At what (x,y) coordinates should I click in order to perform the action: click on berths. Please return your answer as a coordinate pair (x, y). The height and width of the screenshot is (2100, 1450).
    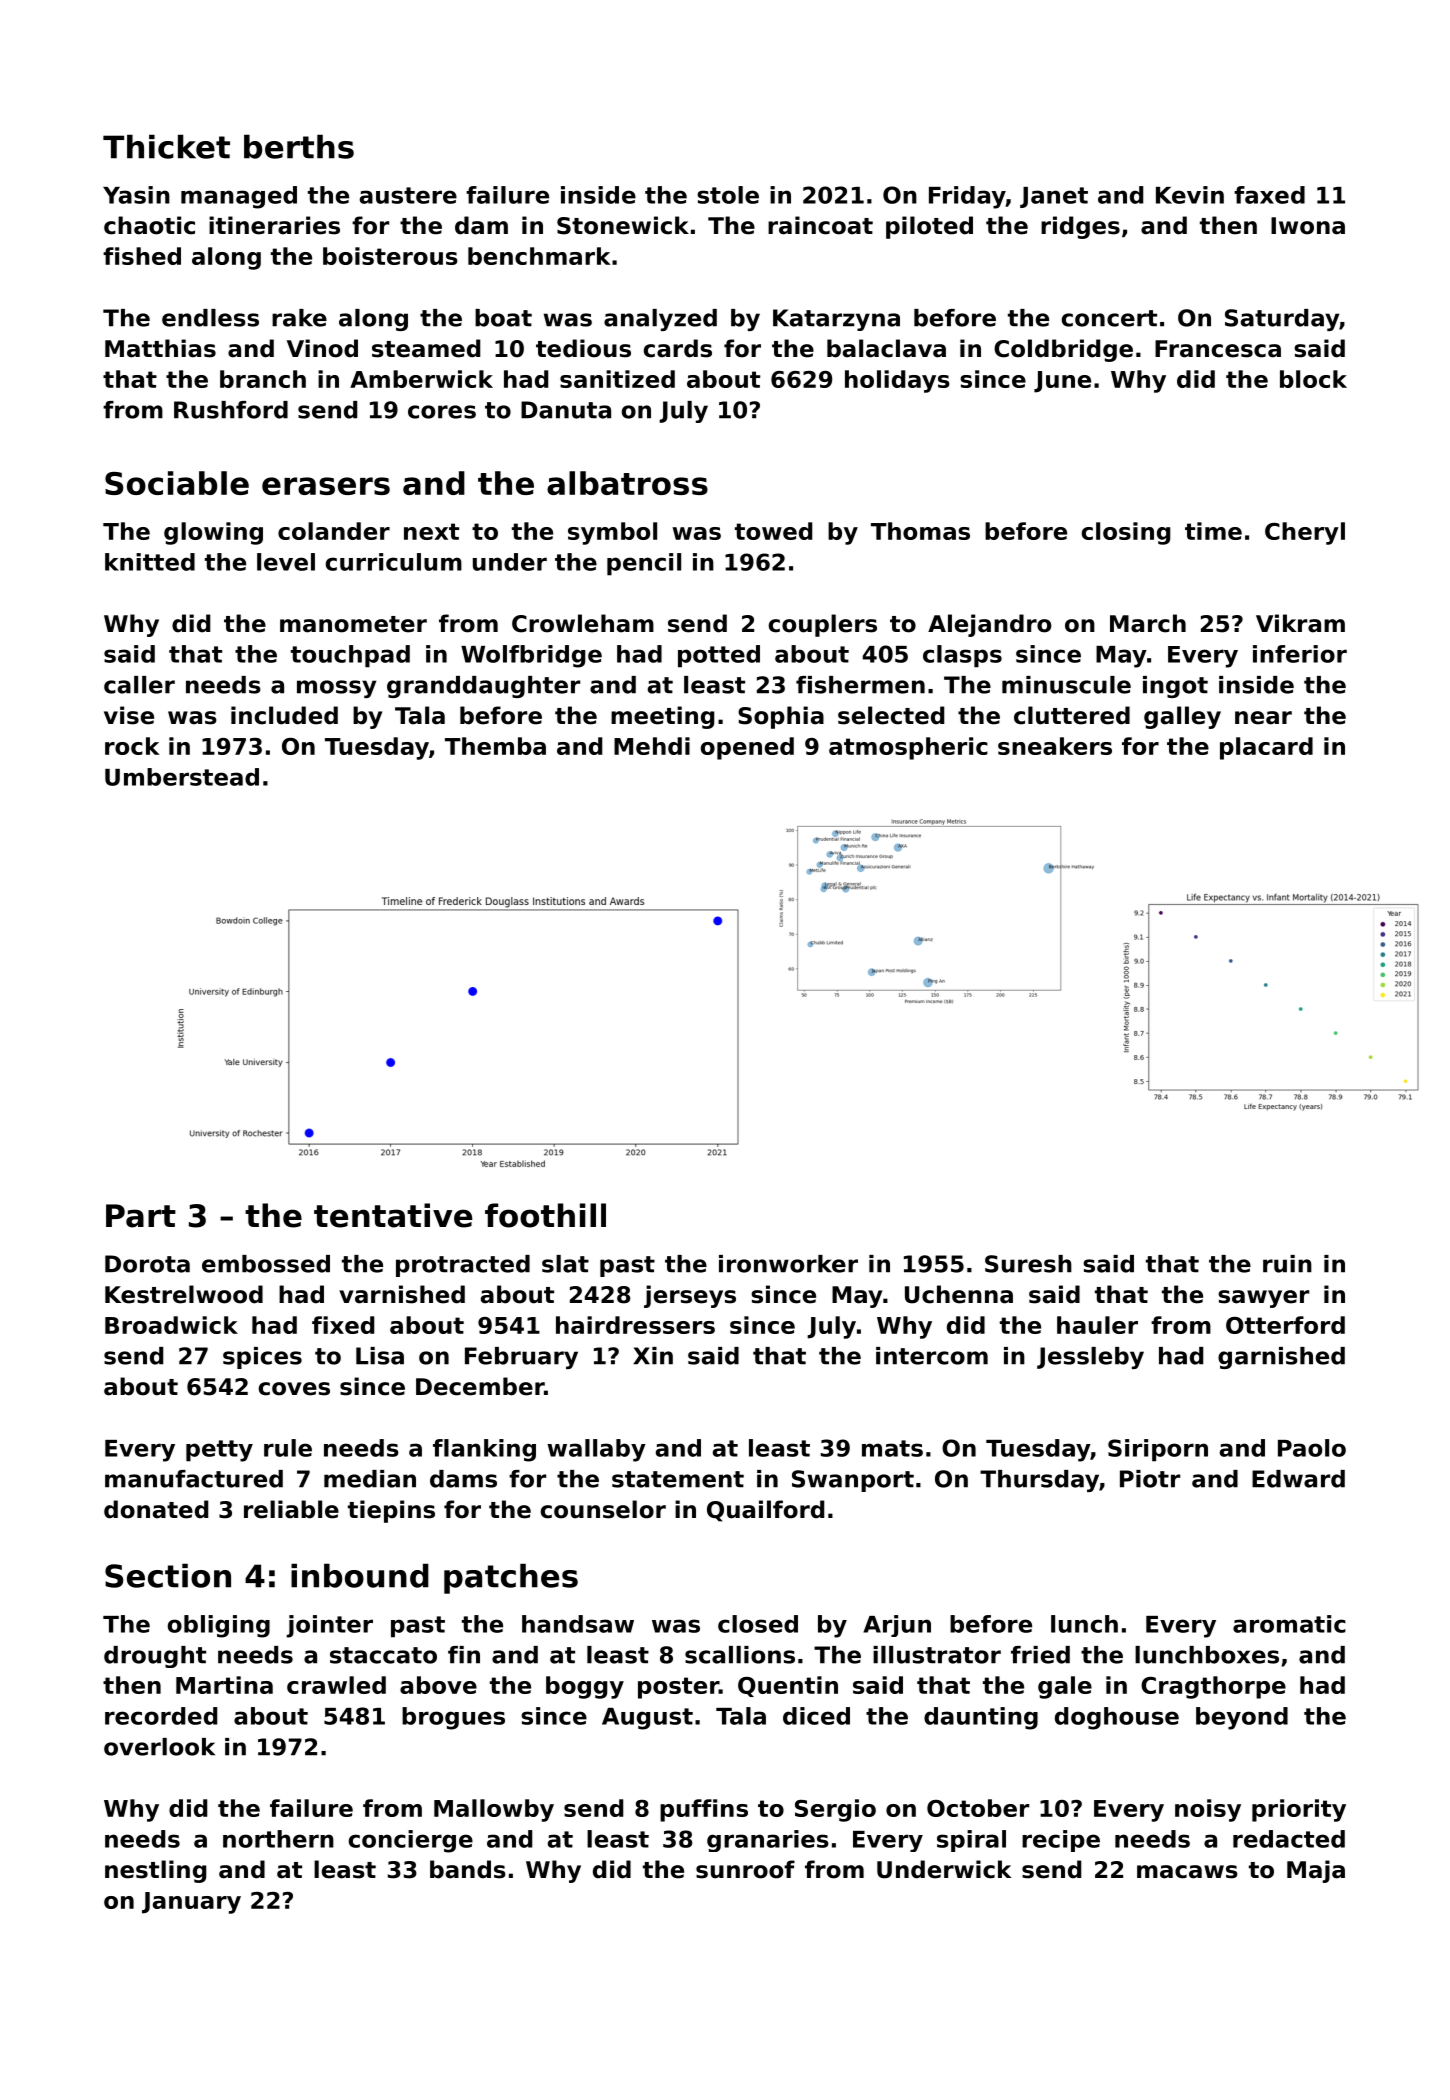
    Looking at the image, I should click on (299, 146).
